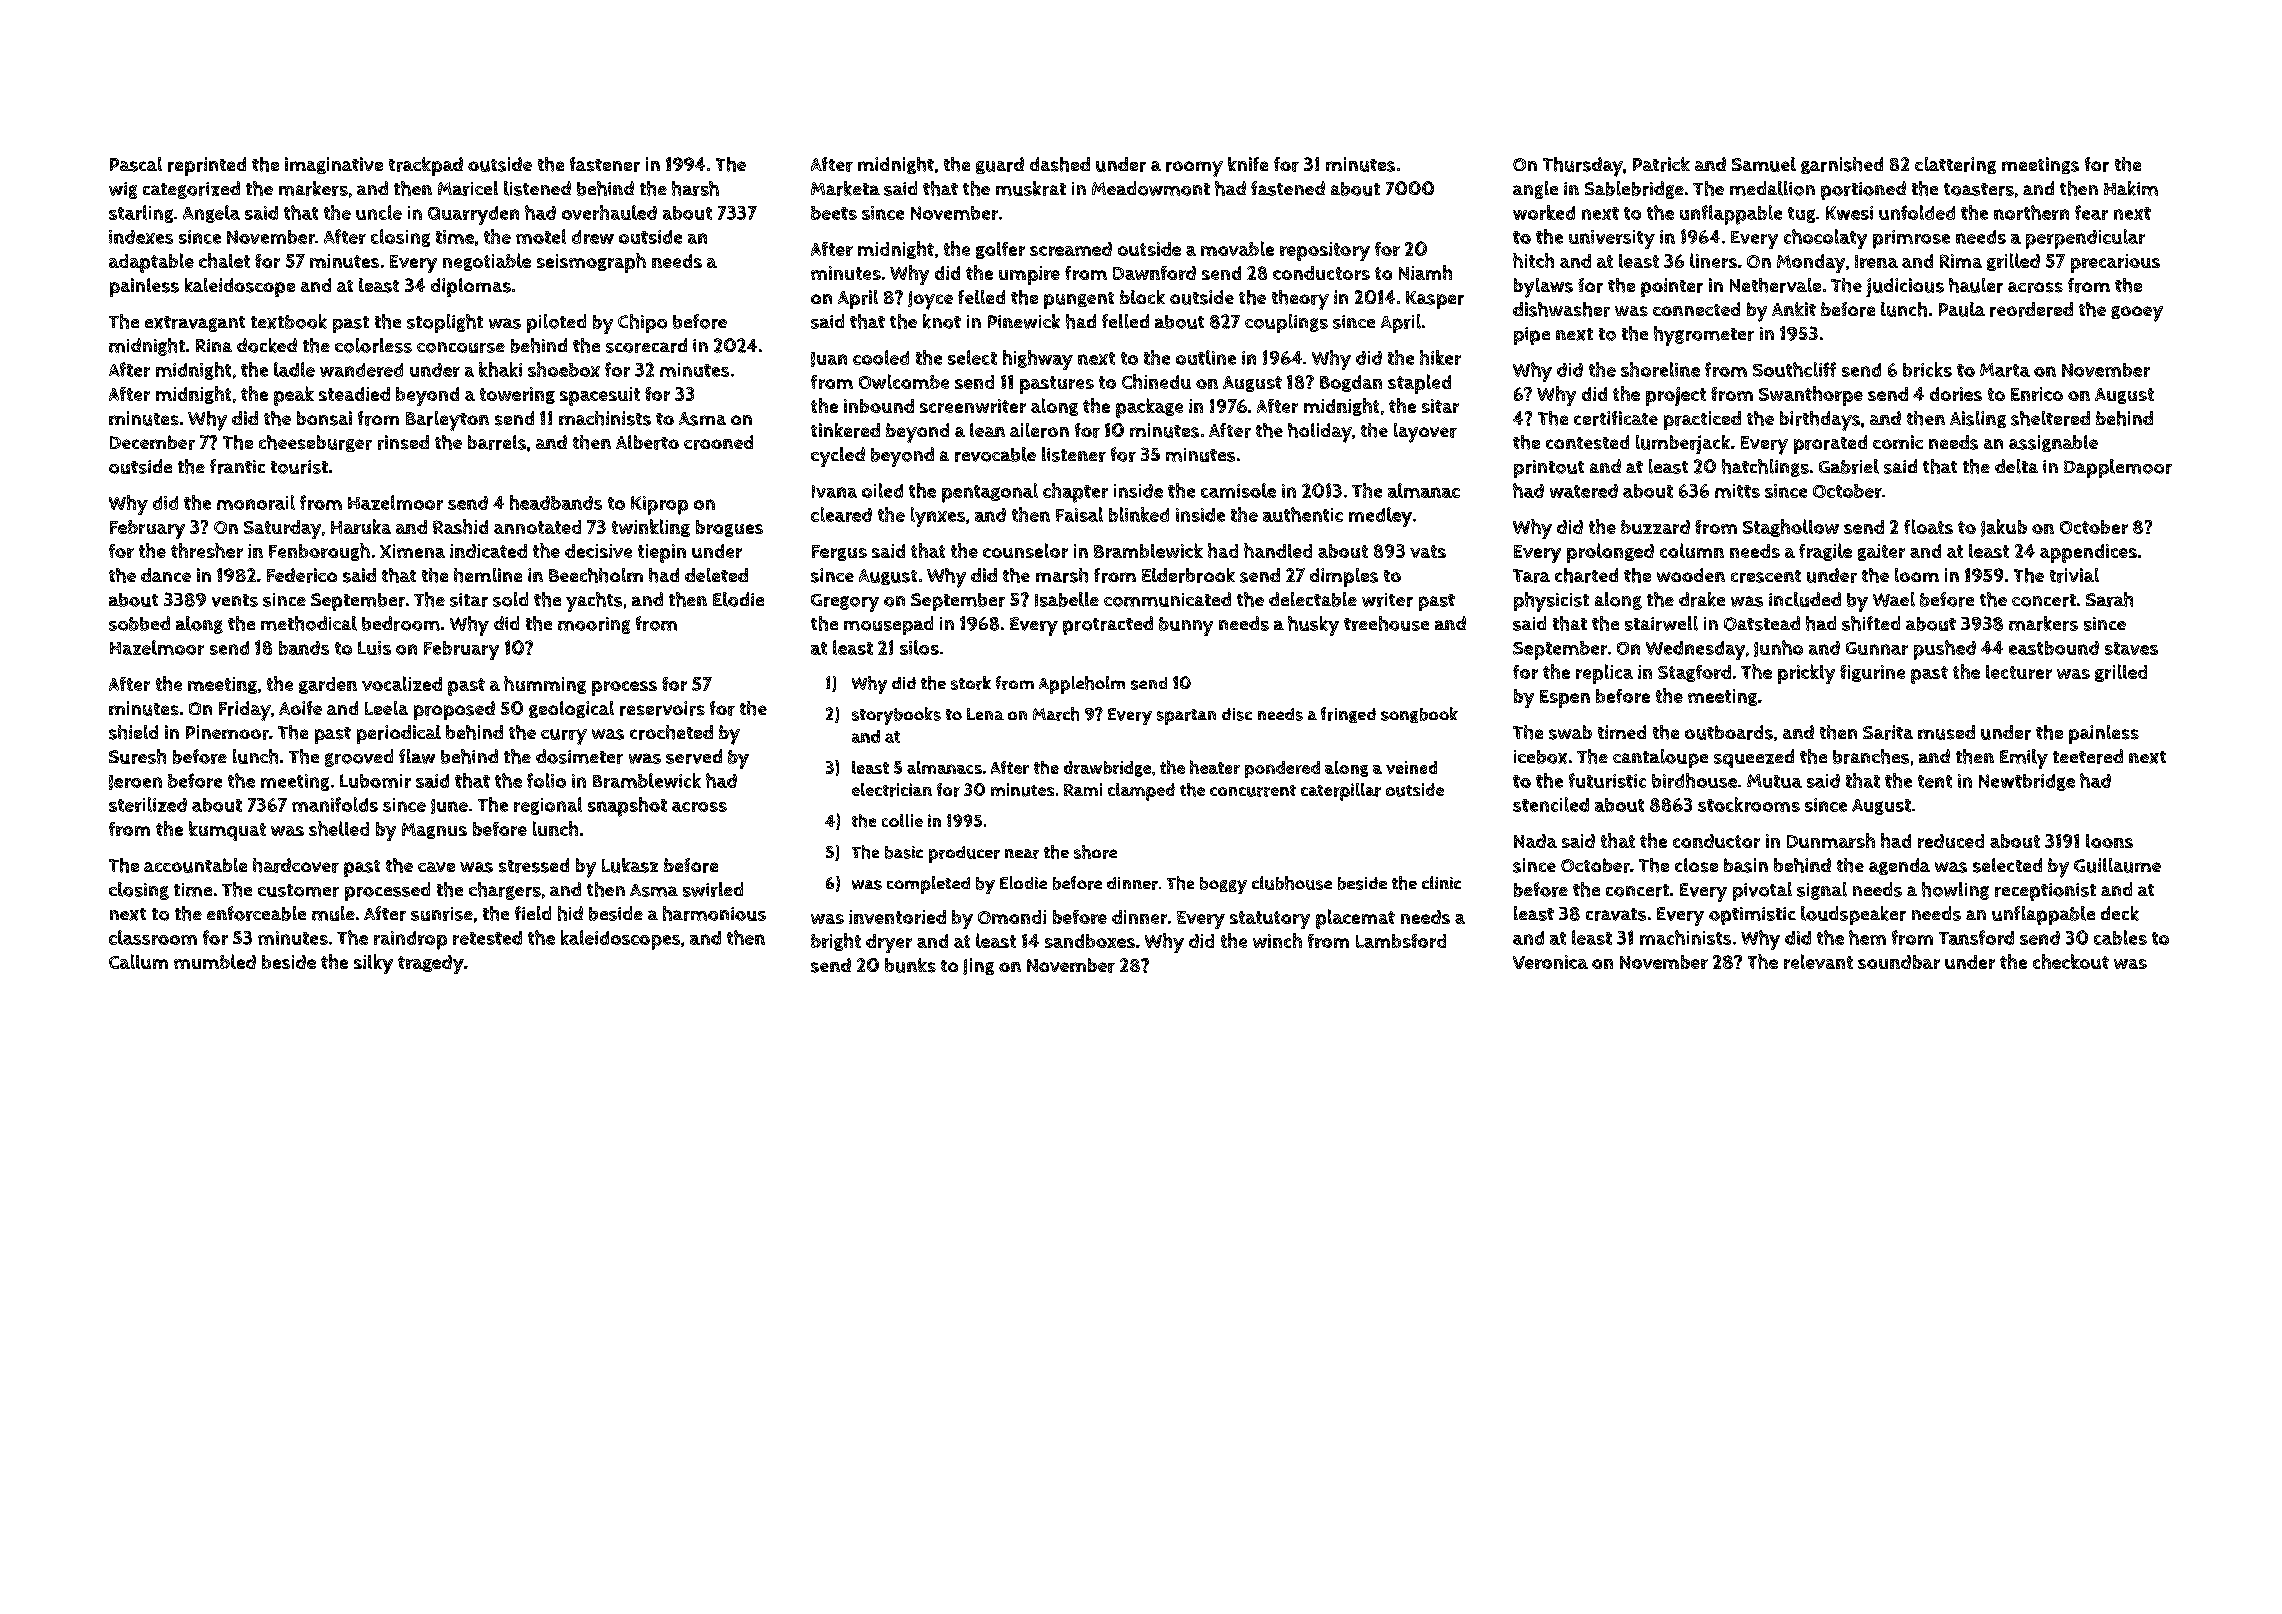 This image has height=1614, width=2282. Describe the element at coordinates (1248, 164) in the image. I see `knife` at that location.
